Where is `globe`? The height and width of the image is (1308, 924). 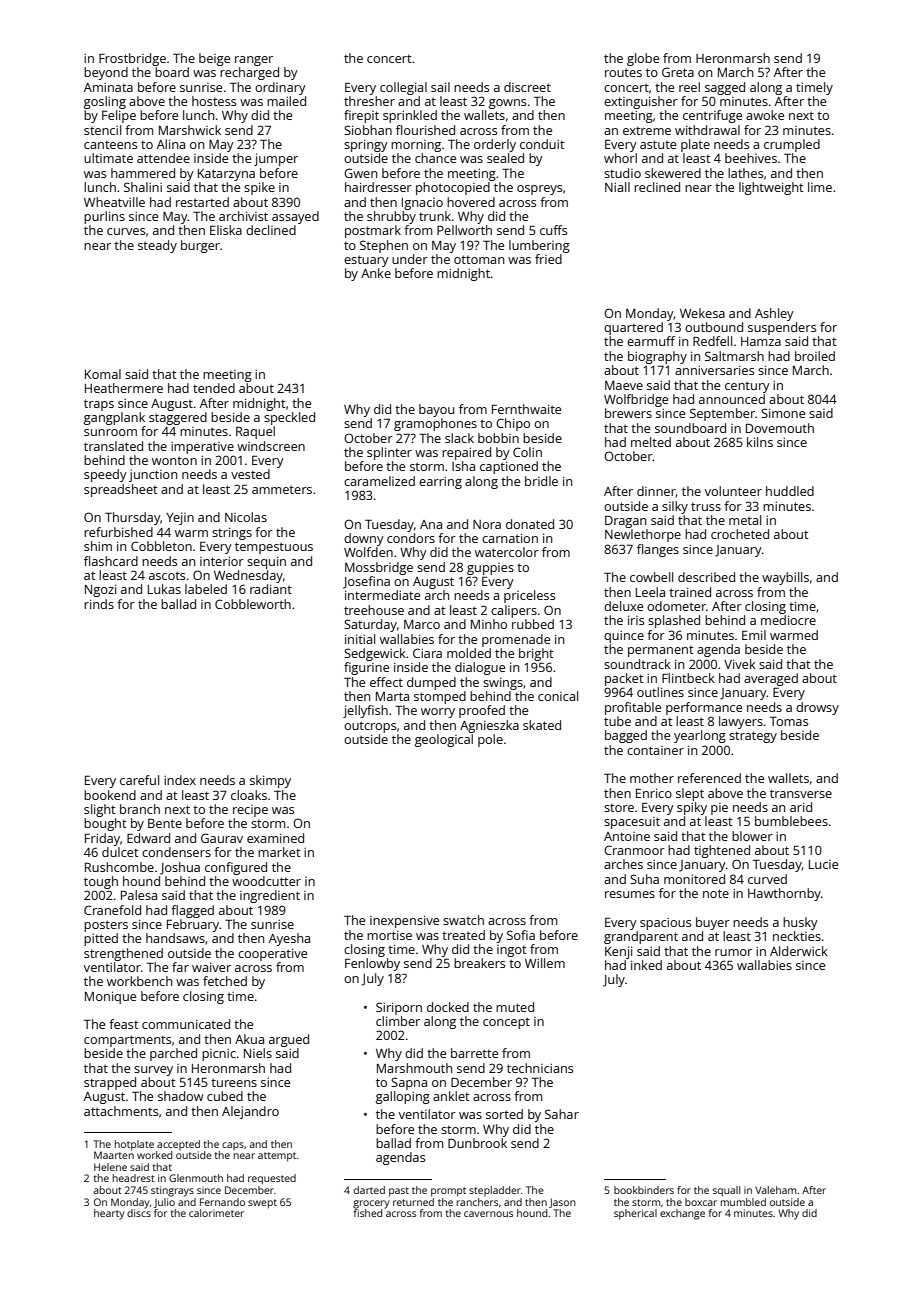 globe is located at coordinates (643, 59).
